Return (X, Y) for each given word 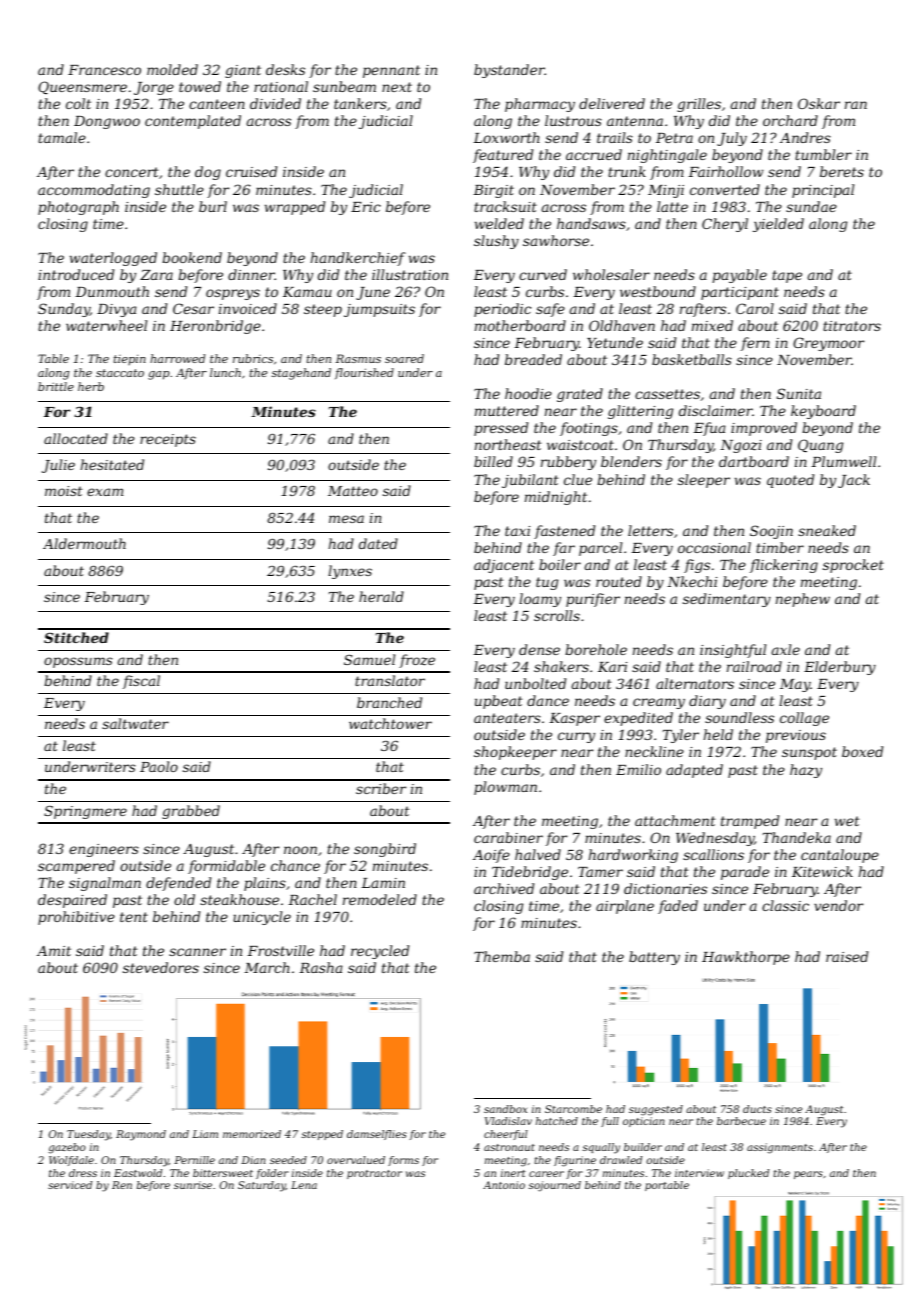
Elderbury (840, 668)
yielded (778, 225)
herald (381, 596)
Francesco (104, 70)
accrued (594, 154)
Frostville (280, 950)
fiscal (141, 682)
